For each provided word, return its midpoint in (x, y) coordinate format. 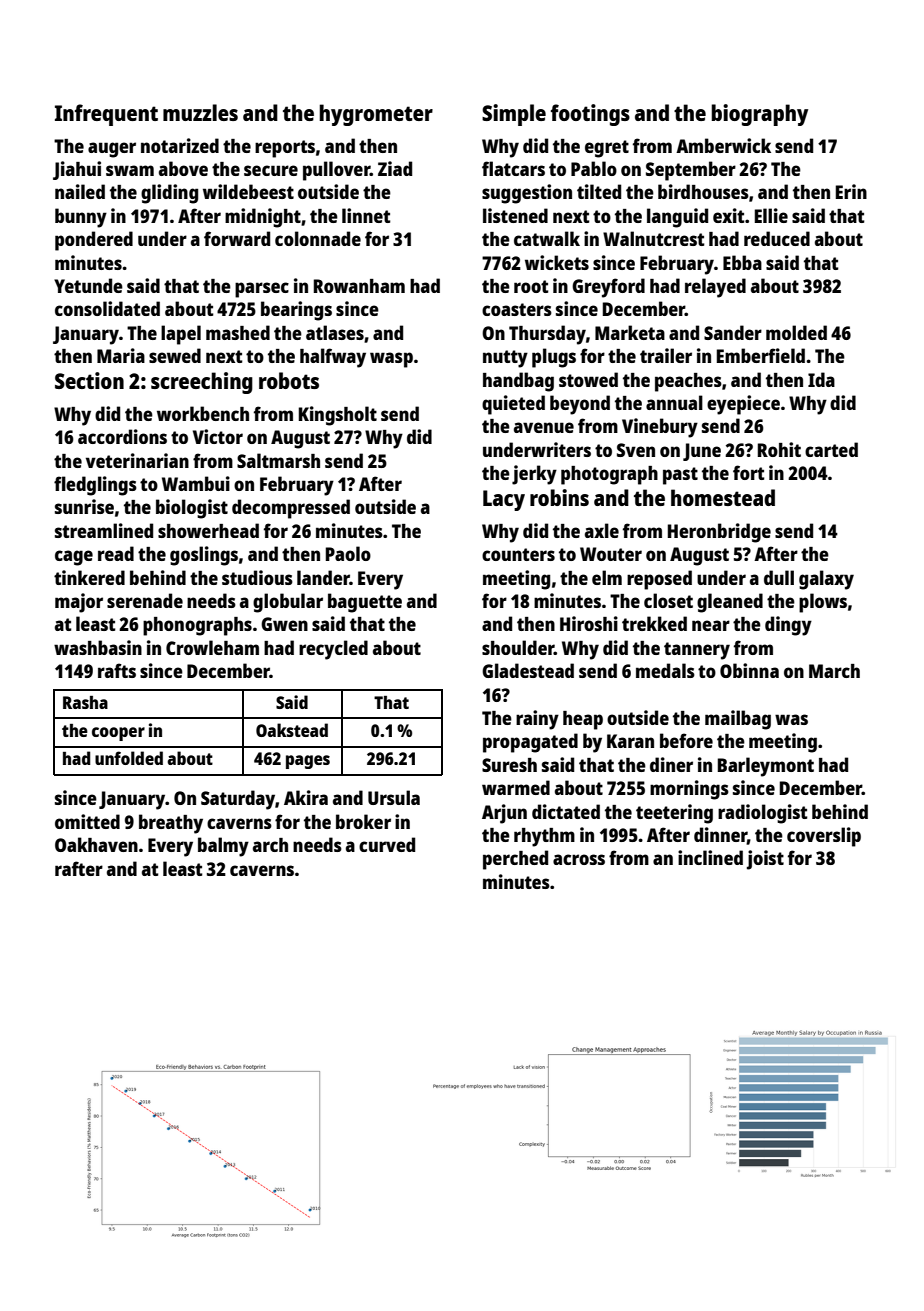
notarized (180, 145)
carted (831, 449)
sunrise (84, 506)
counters (518, 554)
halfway (333, 358)
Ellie (771, 215)
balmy (223, 847)
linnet (366, 215)
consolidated (107, 308)
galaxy (826, 580)
